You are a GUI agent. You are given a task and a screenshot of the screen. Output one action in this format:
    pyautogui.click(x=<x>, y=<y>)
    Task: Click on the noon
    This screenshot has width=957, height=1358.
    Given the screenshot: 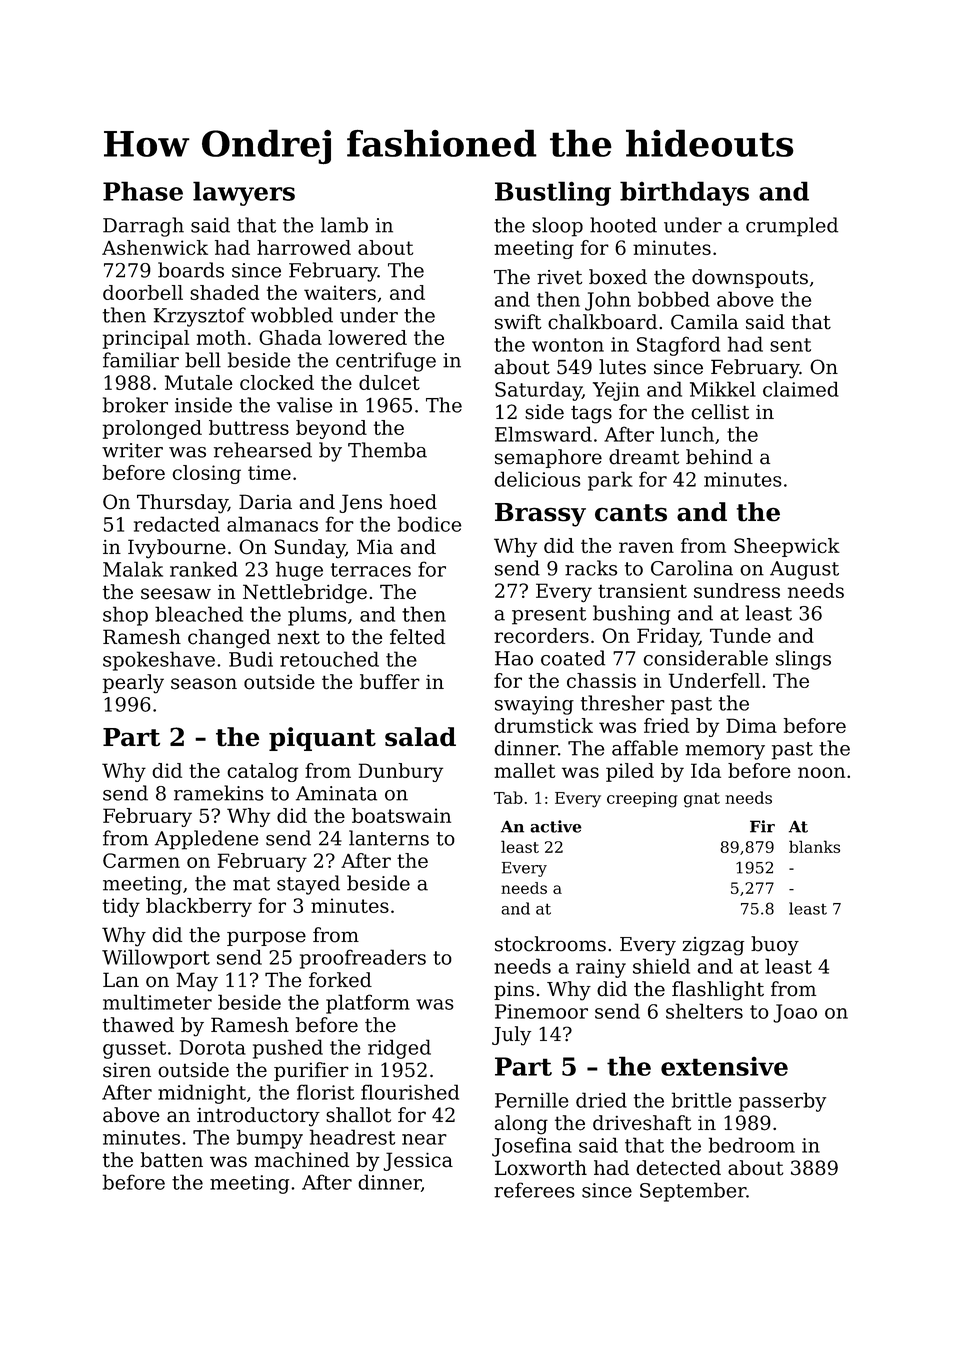 What is the action you would take?
    pyautogui.click(x=821, y=772)
